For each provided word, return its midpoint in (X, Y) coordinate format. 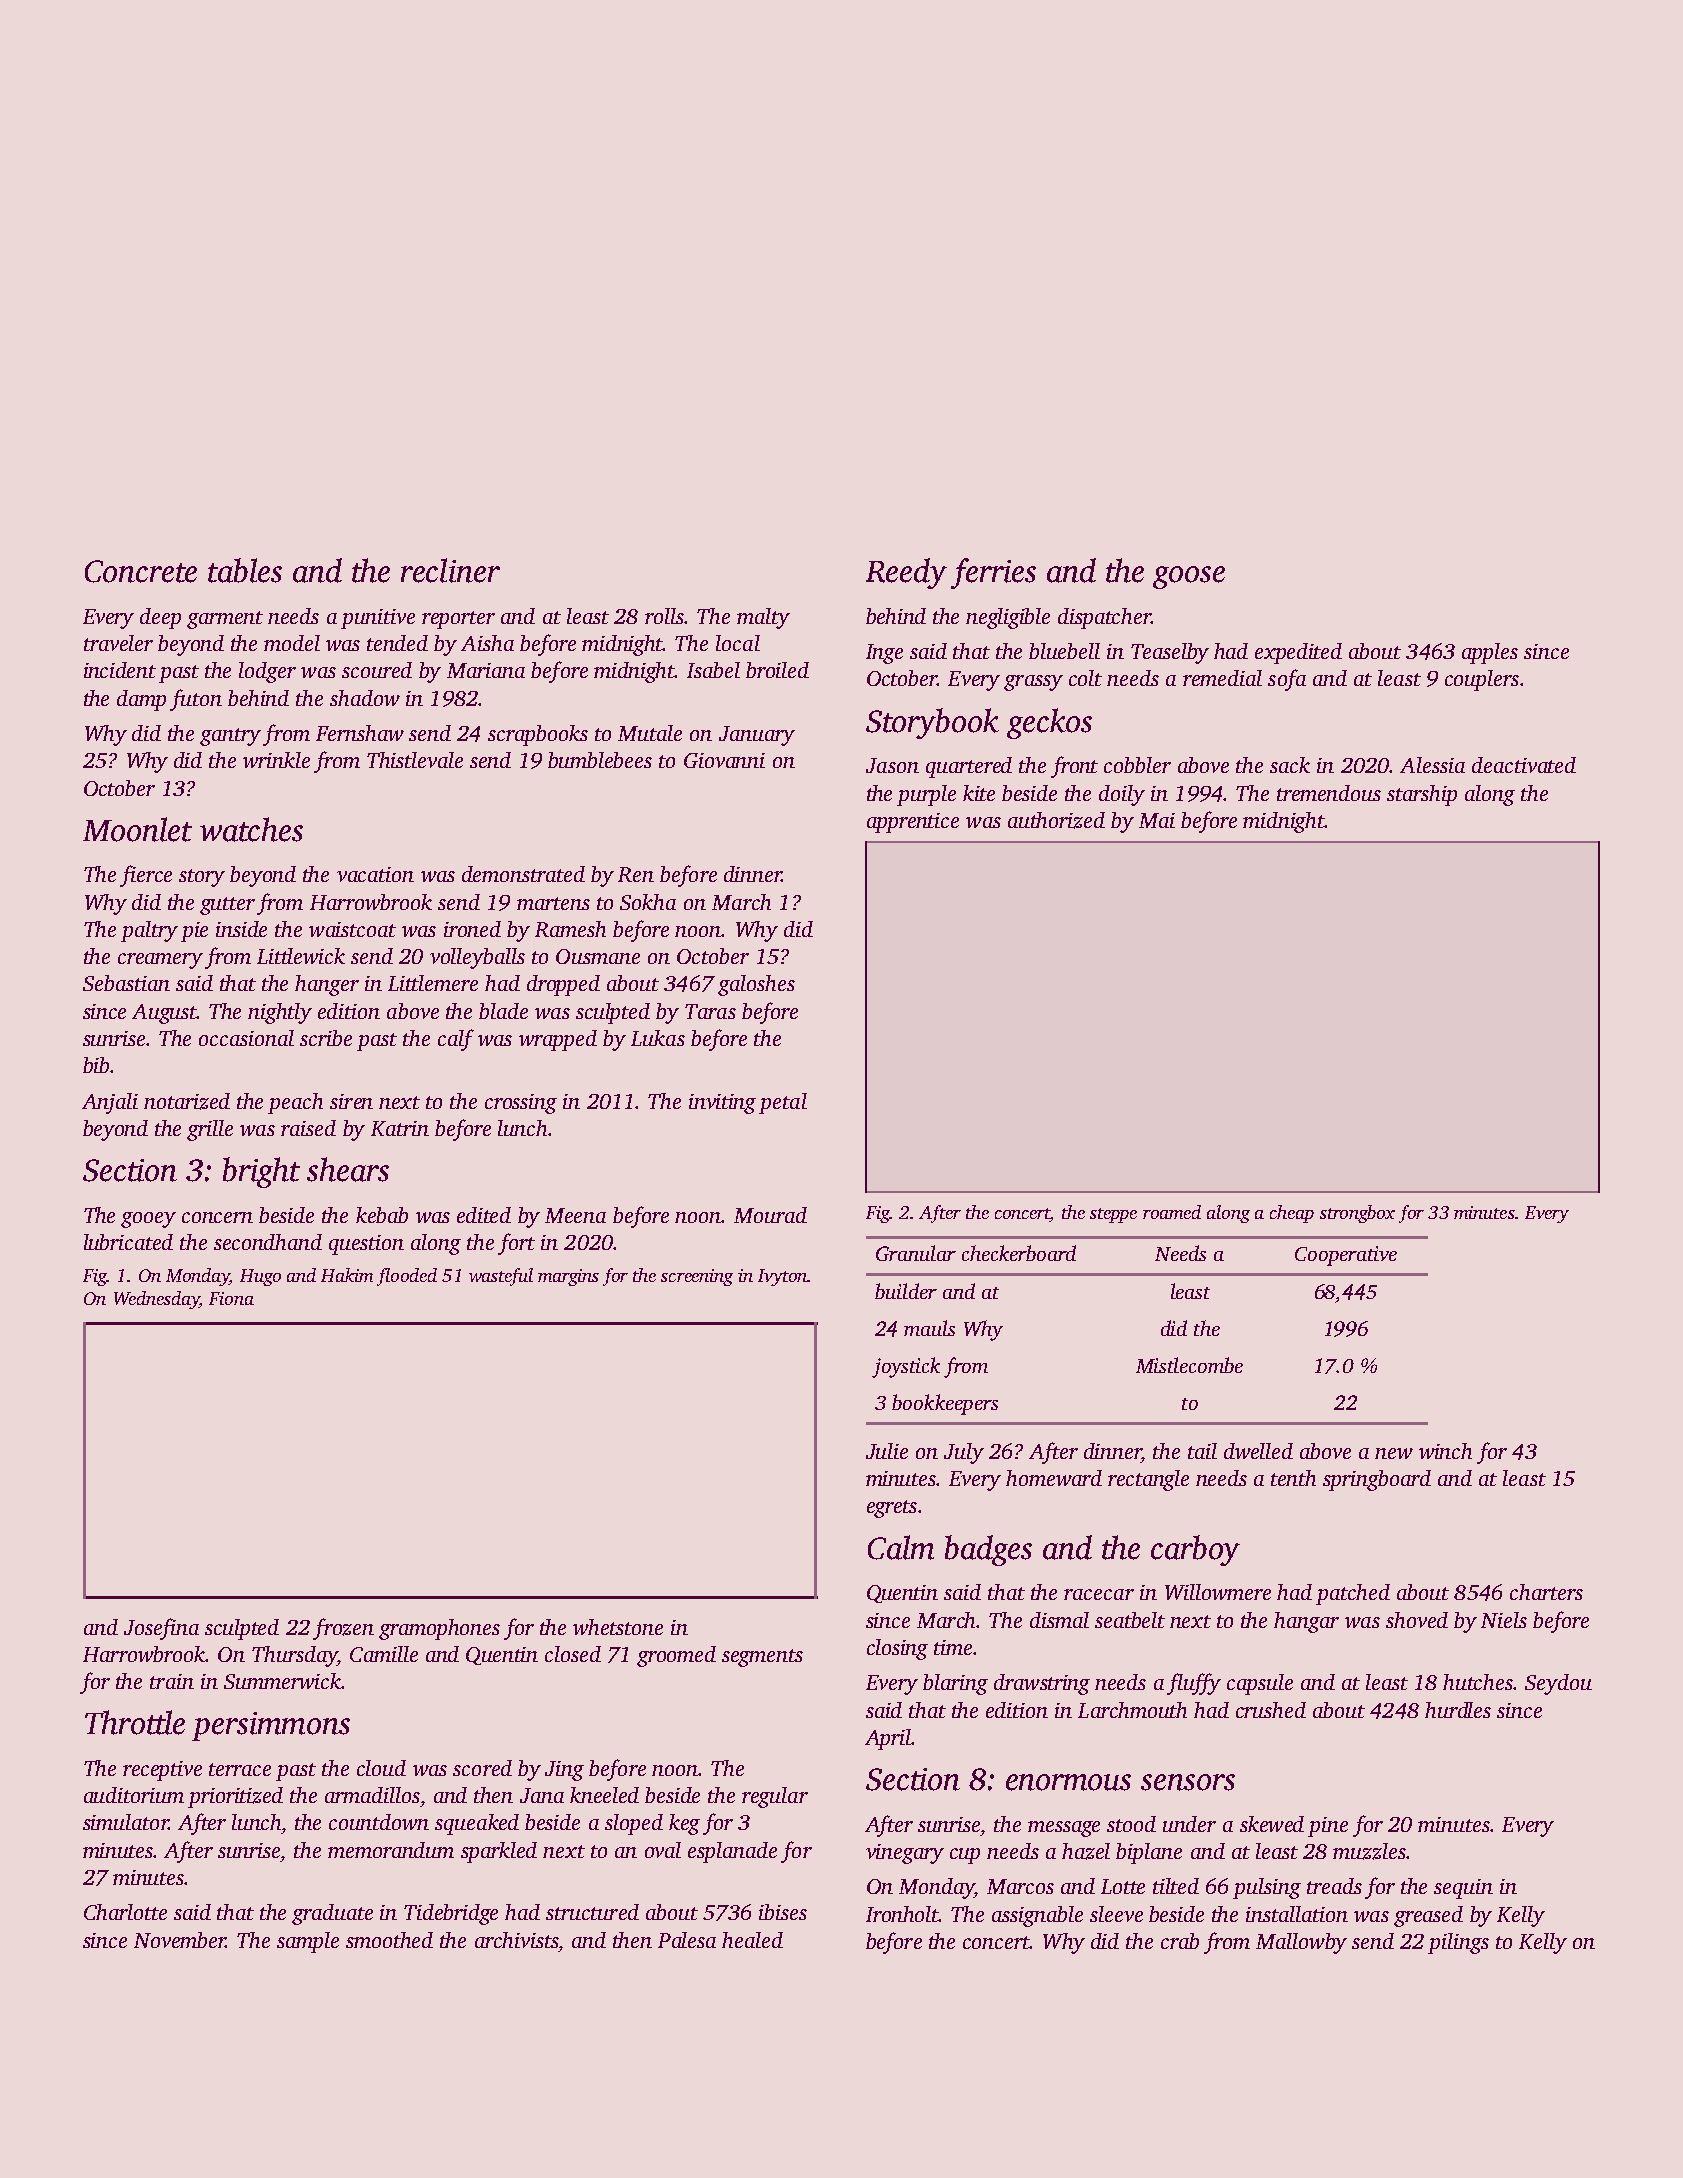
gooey (148, 1220)
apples (1490, 653)
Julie (887, 1451)
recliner (450, 570)
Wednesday (156, 1300)
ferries (993, 573)
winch (1445, 1451)
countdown (379, 1822)
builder (906, 1291)
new (1394, 1453)
